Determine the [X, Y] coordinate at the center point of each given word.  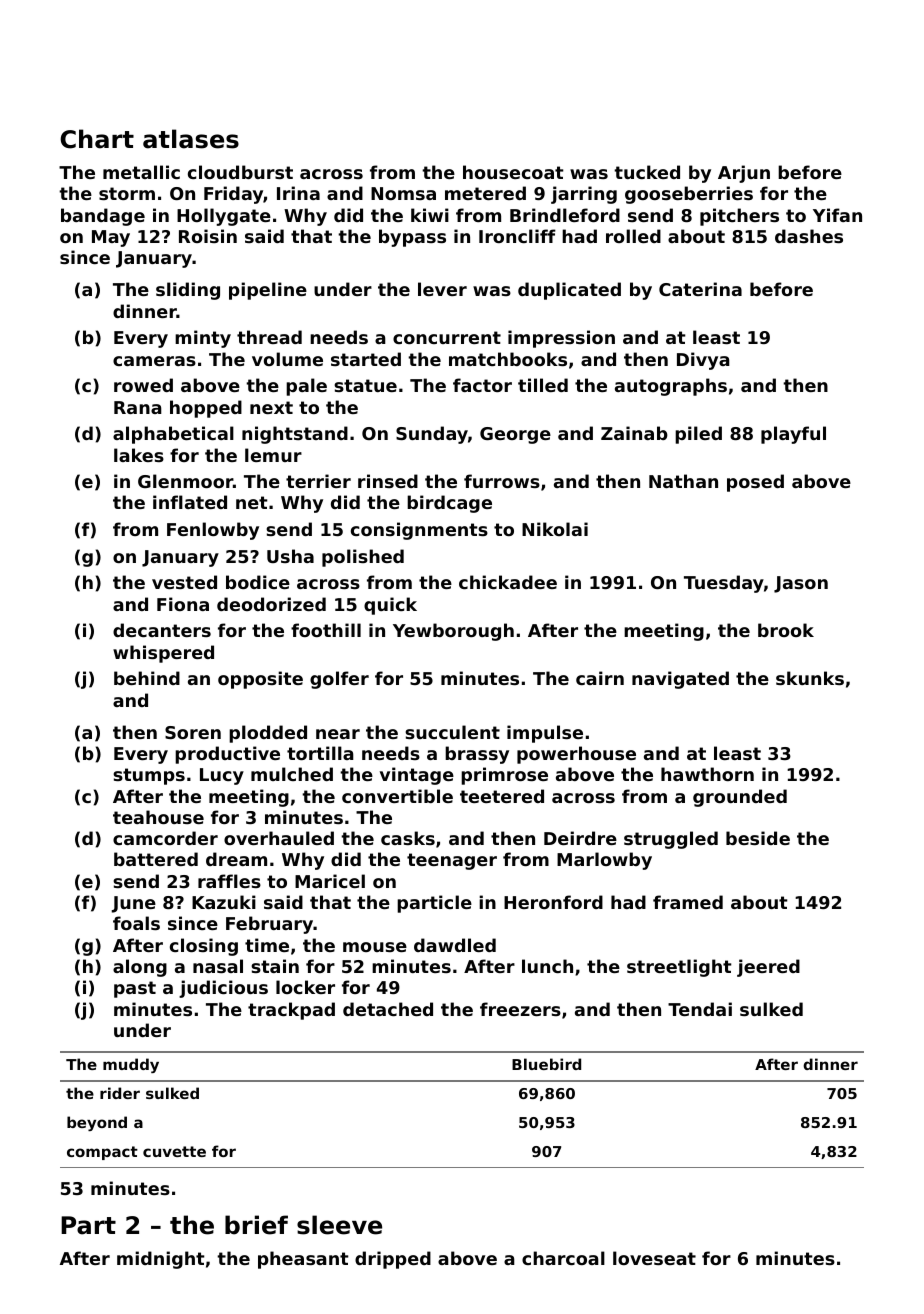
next [271, 407]
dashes [809, 236]
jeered [768, 968]
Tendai [700, 1009]
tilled [543, 385]
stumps [149, 776]
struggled [671, 840]
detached [388, 1009]
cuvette [174, 1151]
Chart [97, 139]
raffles [229, 881]
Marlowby [604, 861]
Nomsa [403, 193]
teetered [502, 796]
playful [793, 435]
